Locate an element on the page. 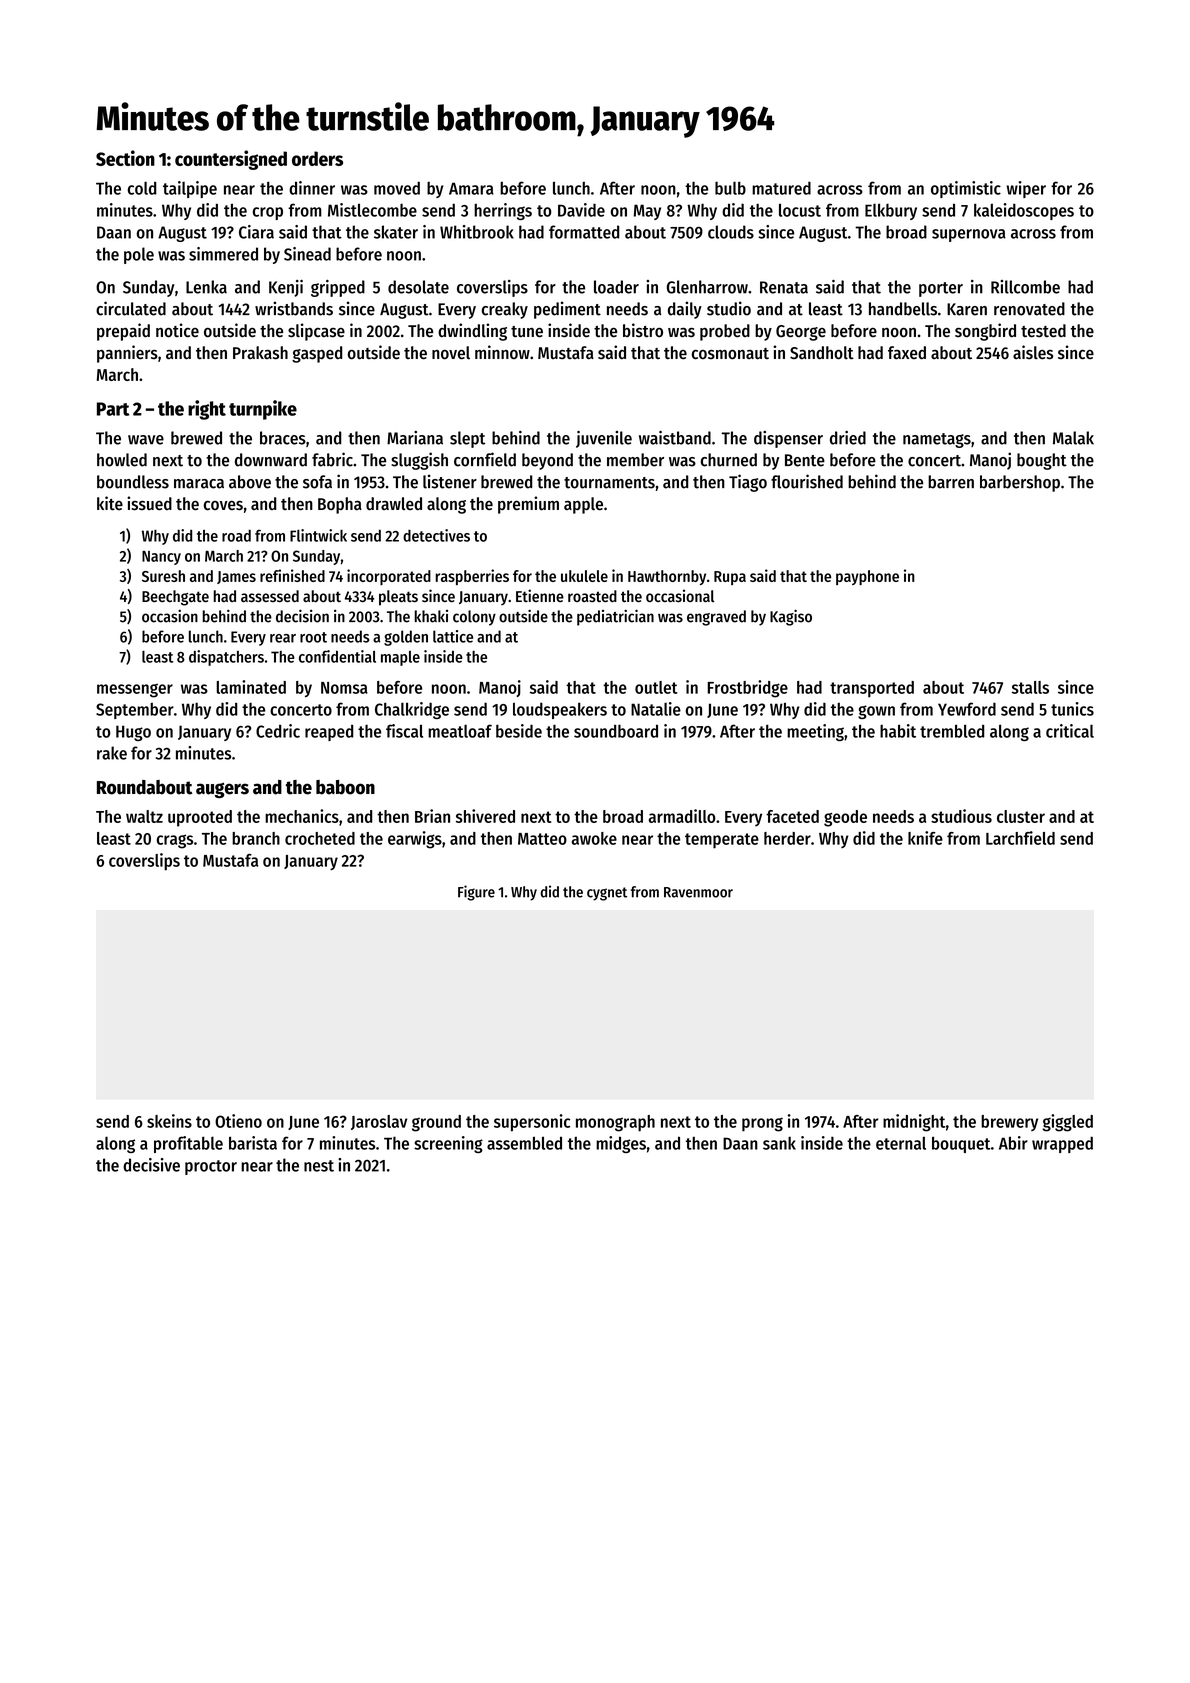 This page has width=1190, height=1683. Malak is located at coordinates (1073, 438).
